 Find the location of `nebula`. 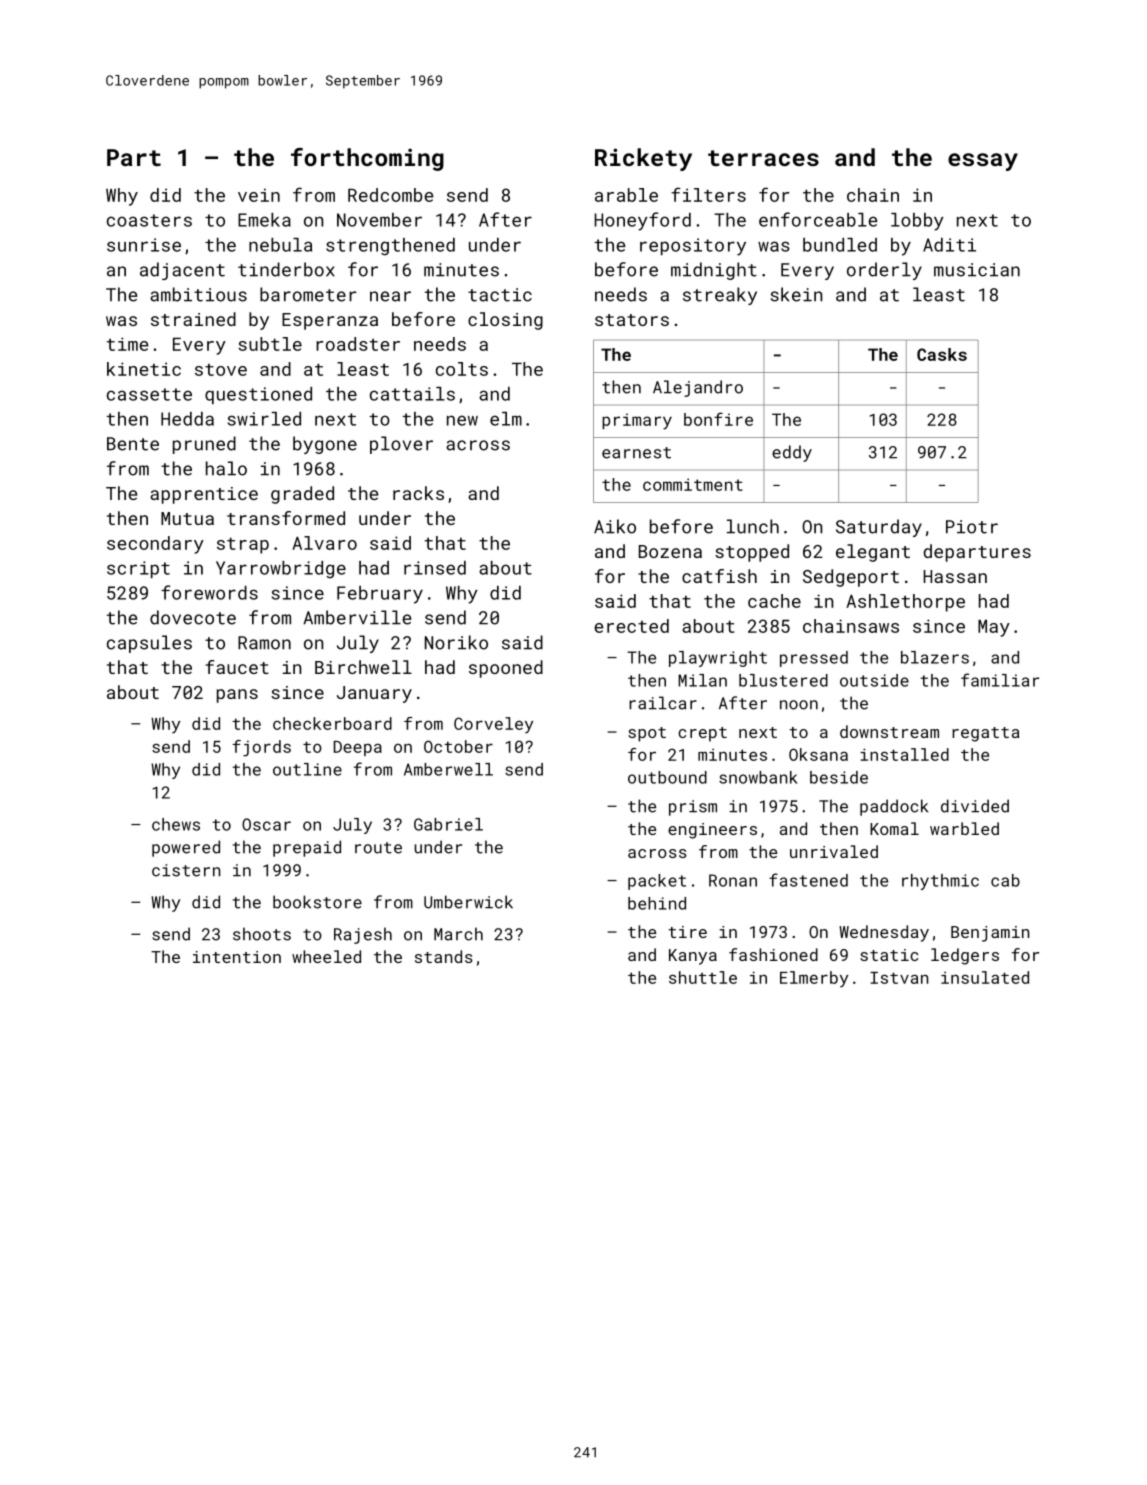

nebula is located at coordinates (280, 245).
